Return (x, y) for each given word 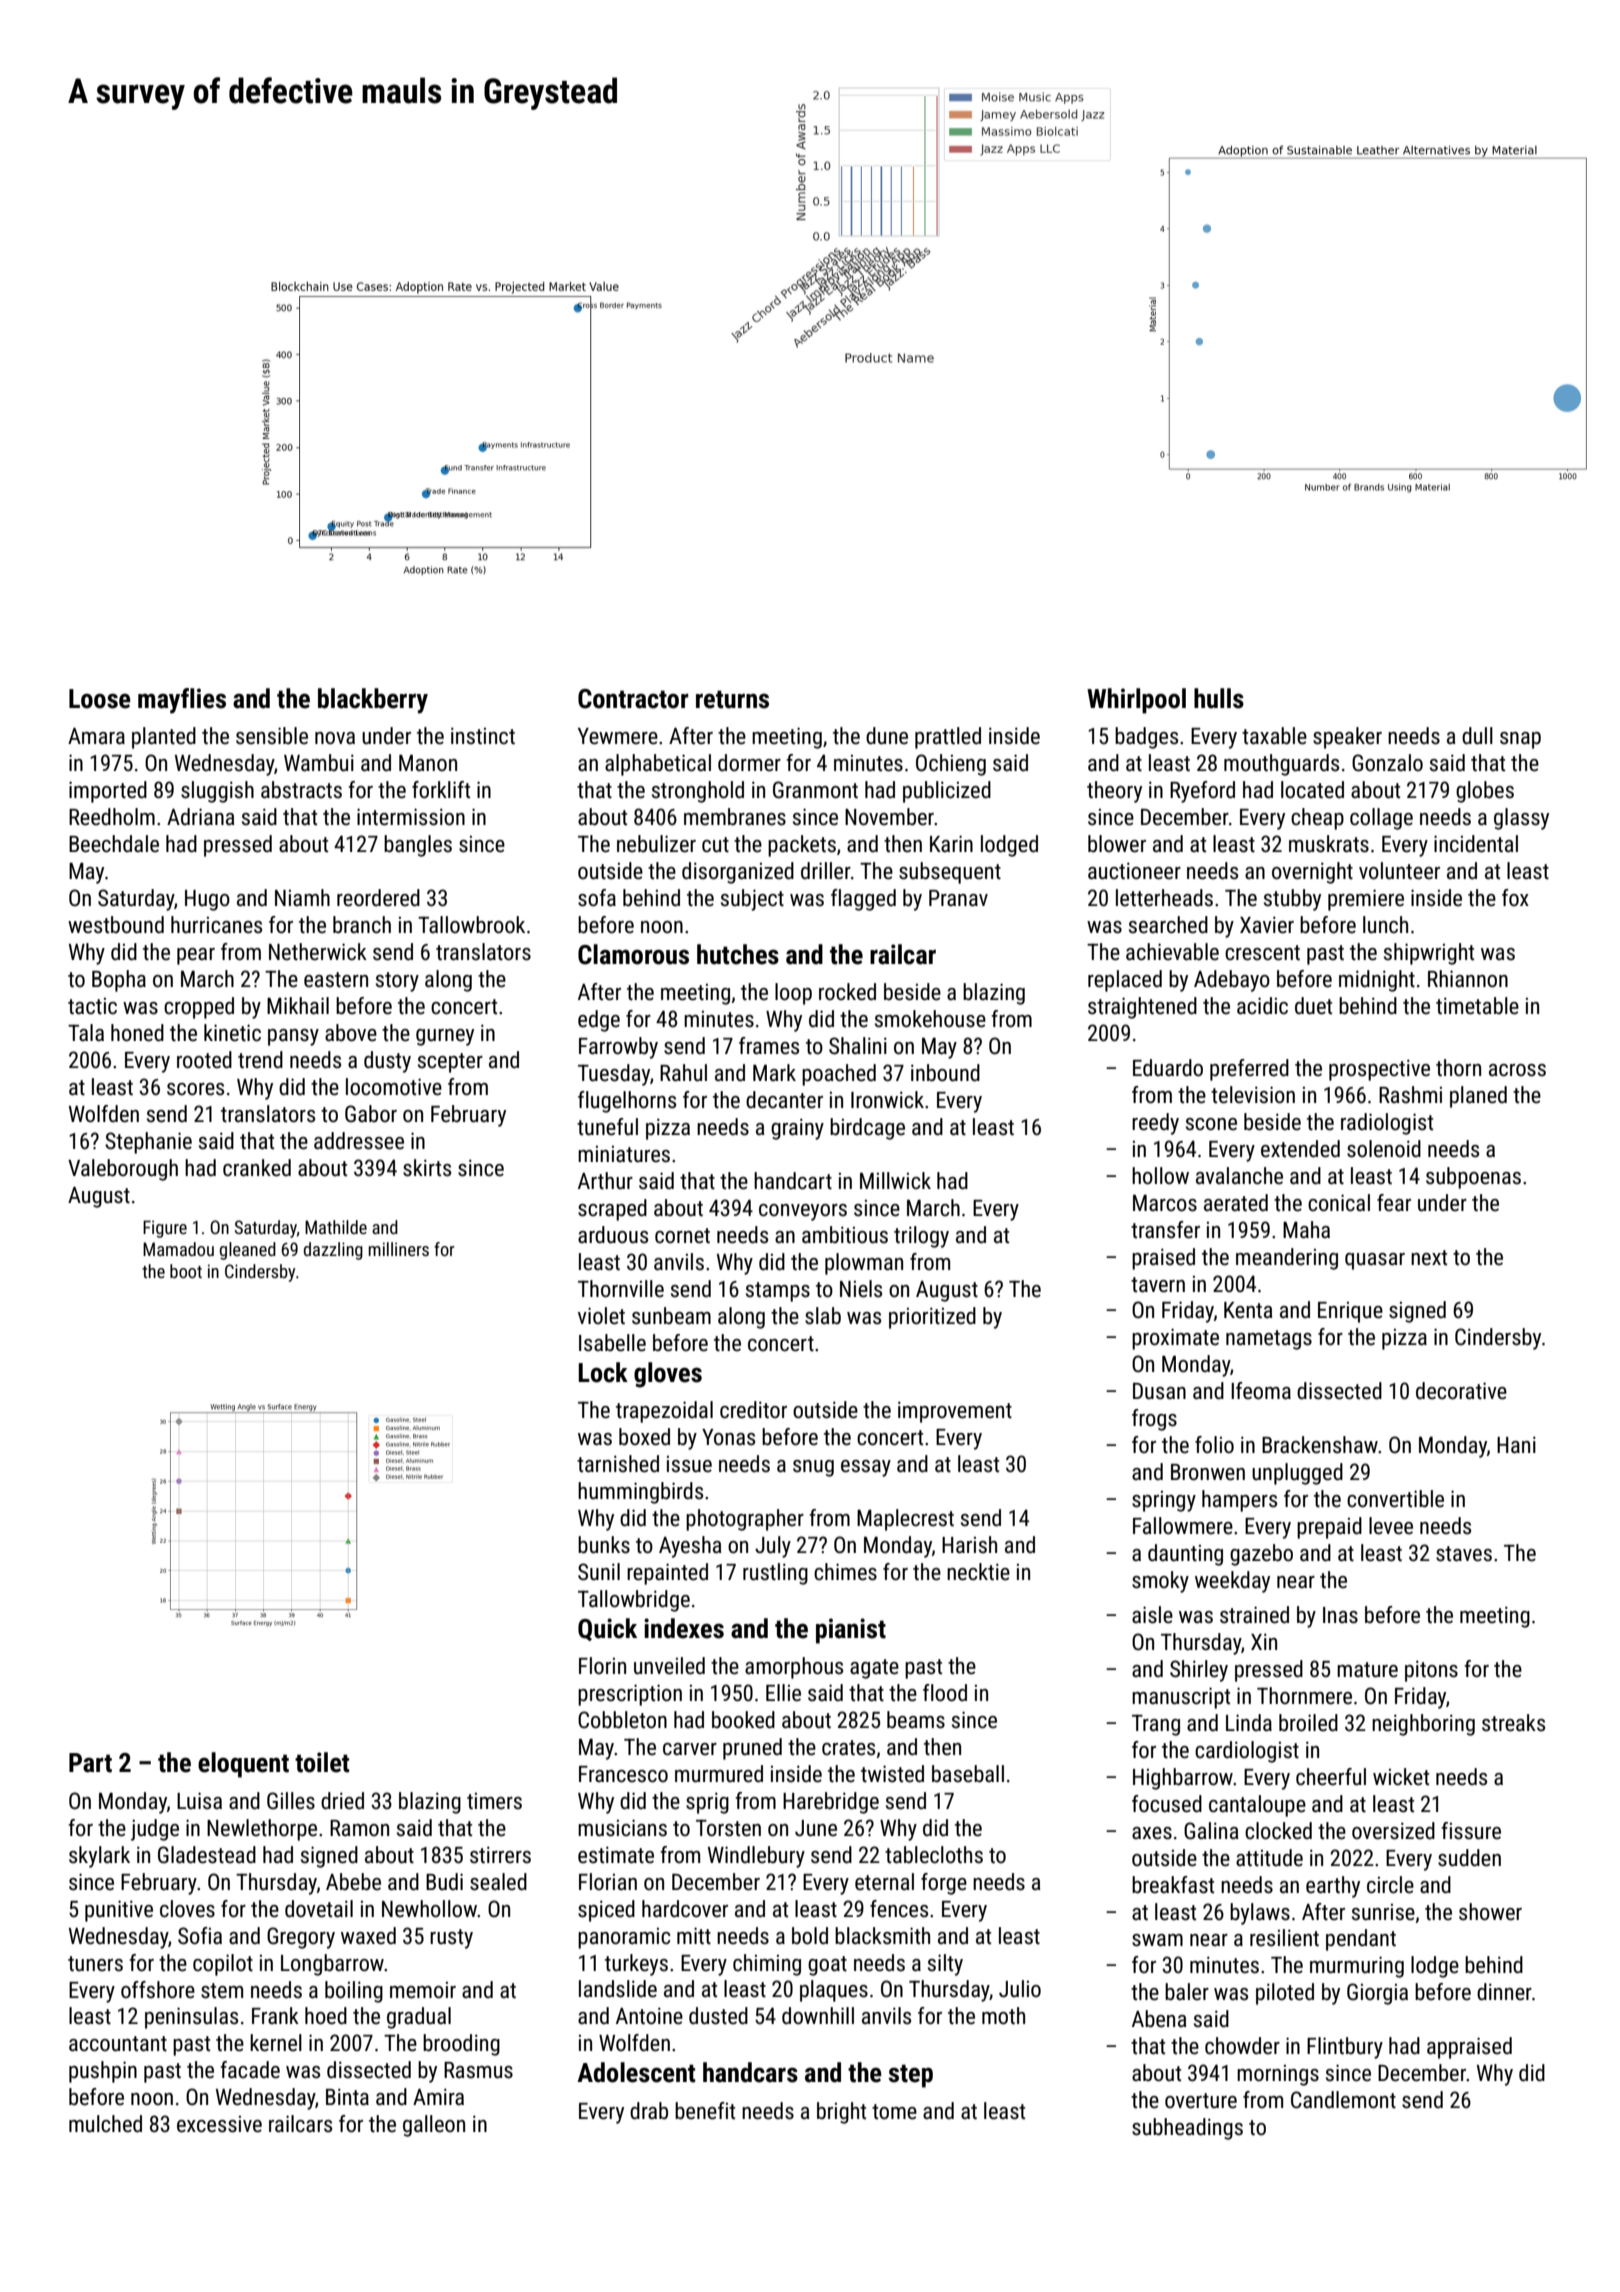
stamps (778, 1292)
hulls (1219, 698)
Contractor (633, 699)
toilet (322, 1762)
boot (186, 1271)
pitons (1431, 1671)
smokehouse (930, 1019)
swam (1157, 1940)
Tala (86, 1032)
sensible (272, 736)
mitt (694, 1936)
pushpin (103, 2072)
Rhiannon (1468, 979)
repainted (667, 1574)
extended (1300, 1149)
